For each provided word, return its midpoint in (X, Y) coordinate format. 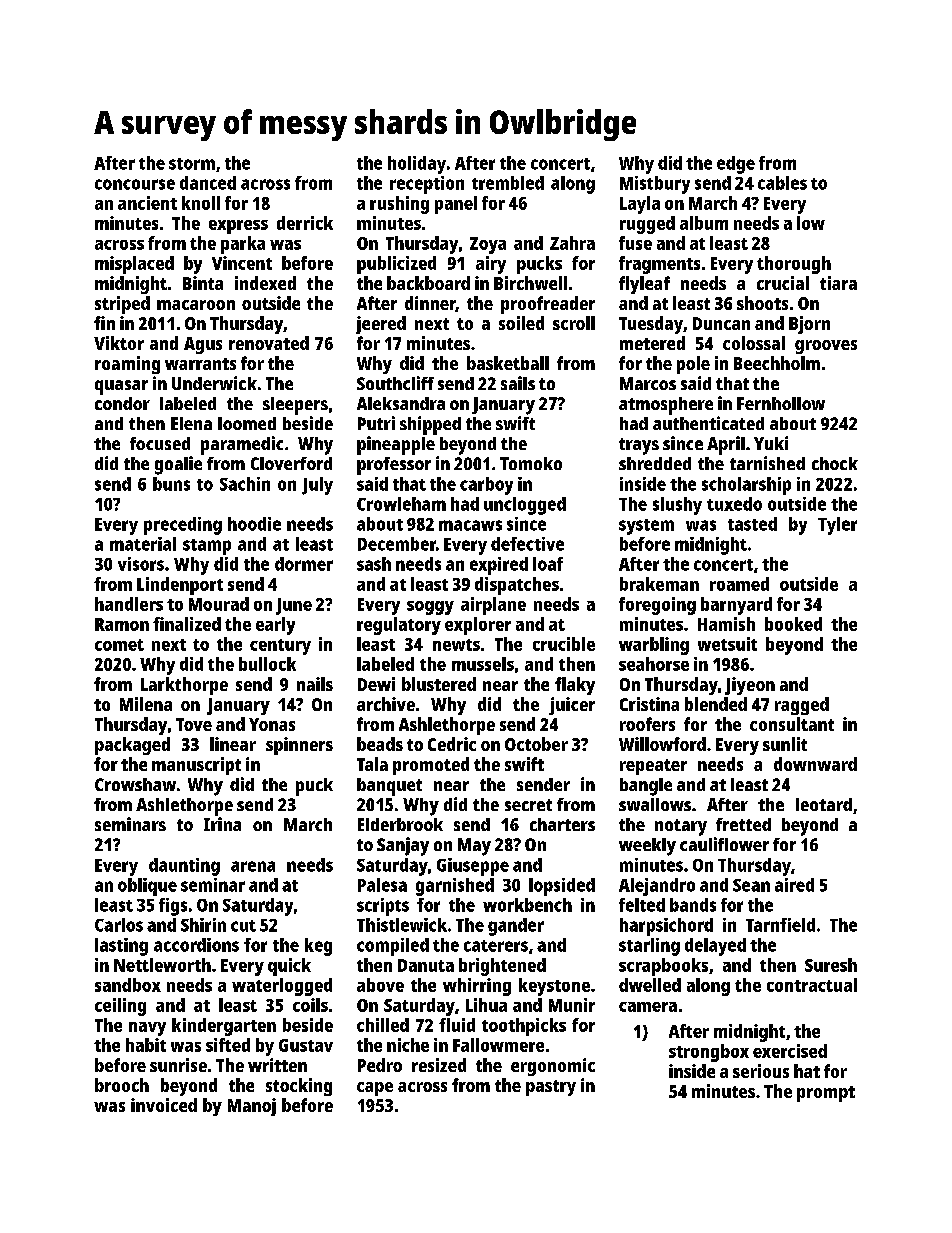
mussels (483, 664)
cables (782, 183)
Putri (376, 423)
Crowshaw (135, 784)
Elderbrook (400, 824)
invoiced (164, 1105)
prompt (826, 1094)
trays (639, 446)
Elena (191, 423)
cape (375, 1089)
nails (315, 684)
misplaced (134, 265)
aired (794, 885)
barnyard (736, 606)
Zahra (572, 243)
